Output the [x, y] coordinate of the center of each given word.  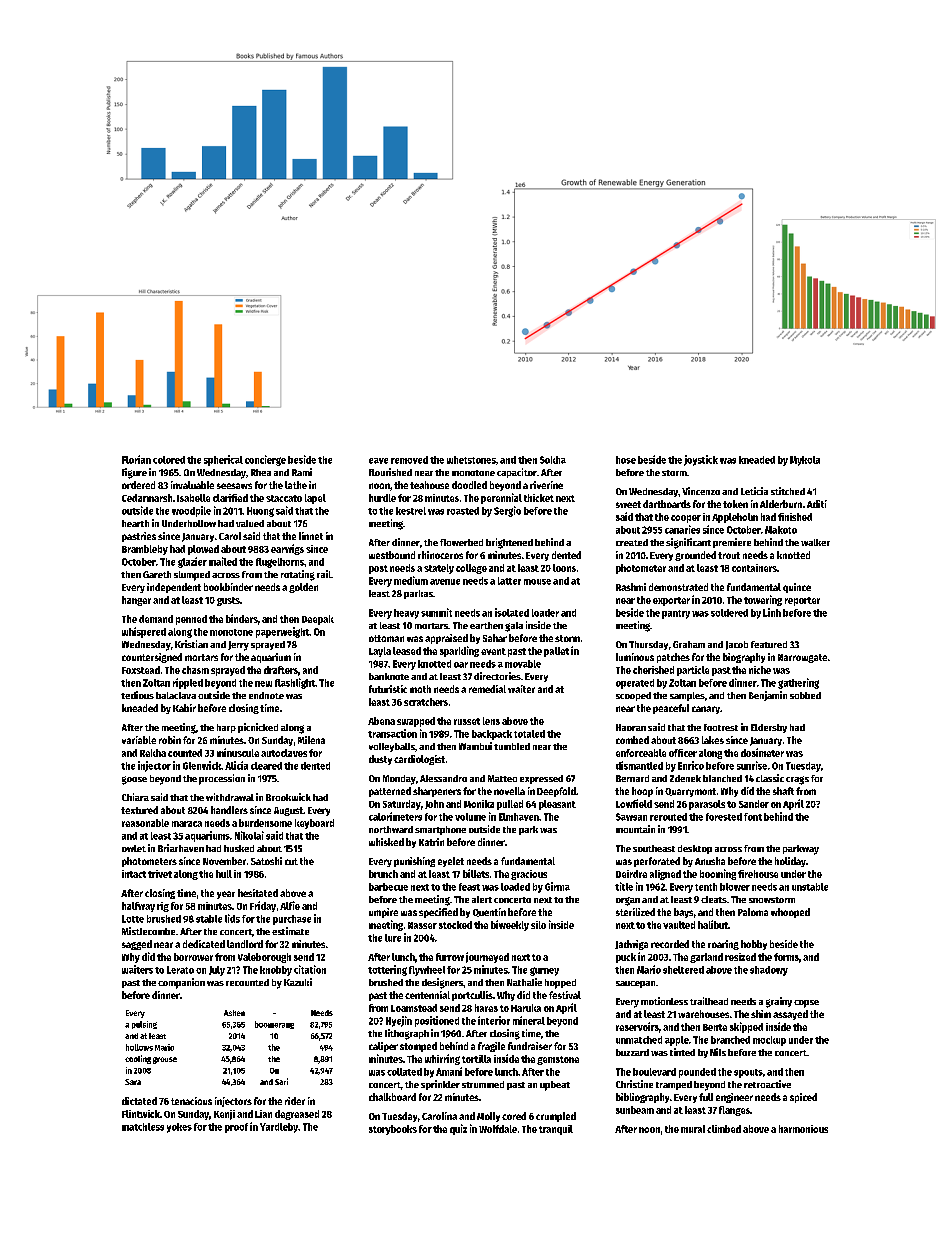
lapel [315, 499]
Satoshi [266, 861]
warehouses [703, 1014]
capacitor [517, 473]
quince [797, 588]
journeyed [487, 957]
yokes [179, 1128]
